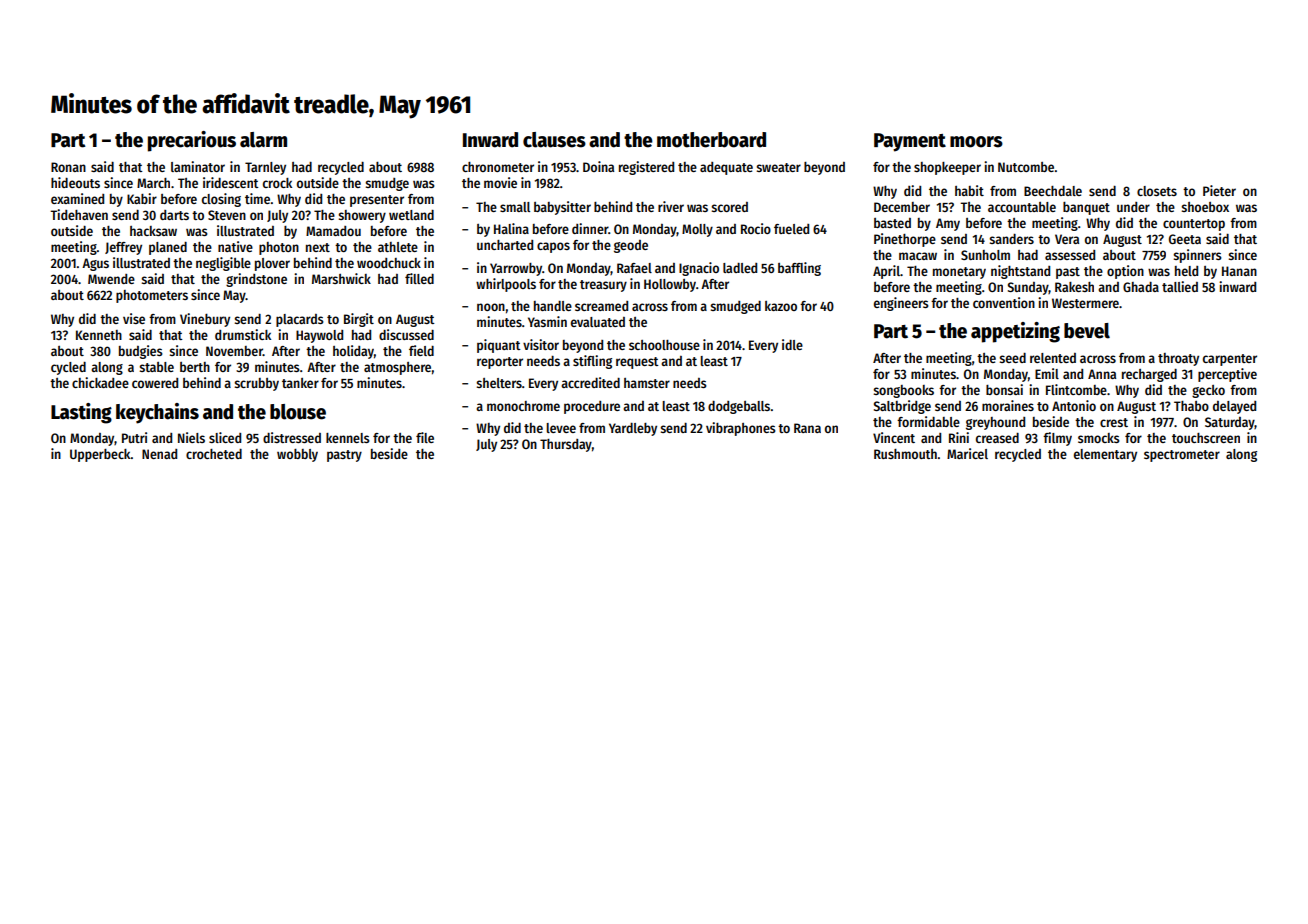  Describe the element at coordinates (157, 413) in the screenshot. I see `keychains` at that location.
